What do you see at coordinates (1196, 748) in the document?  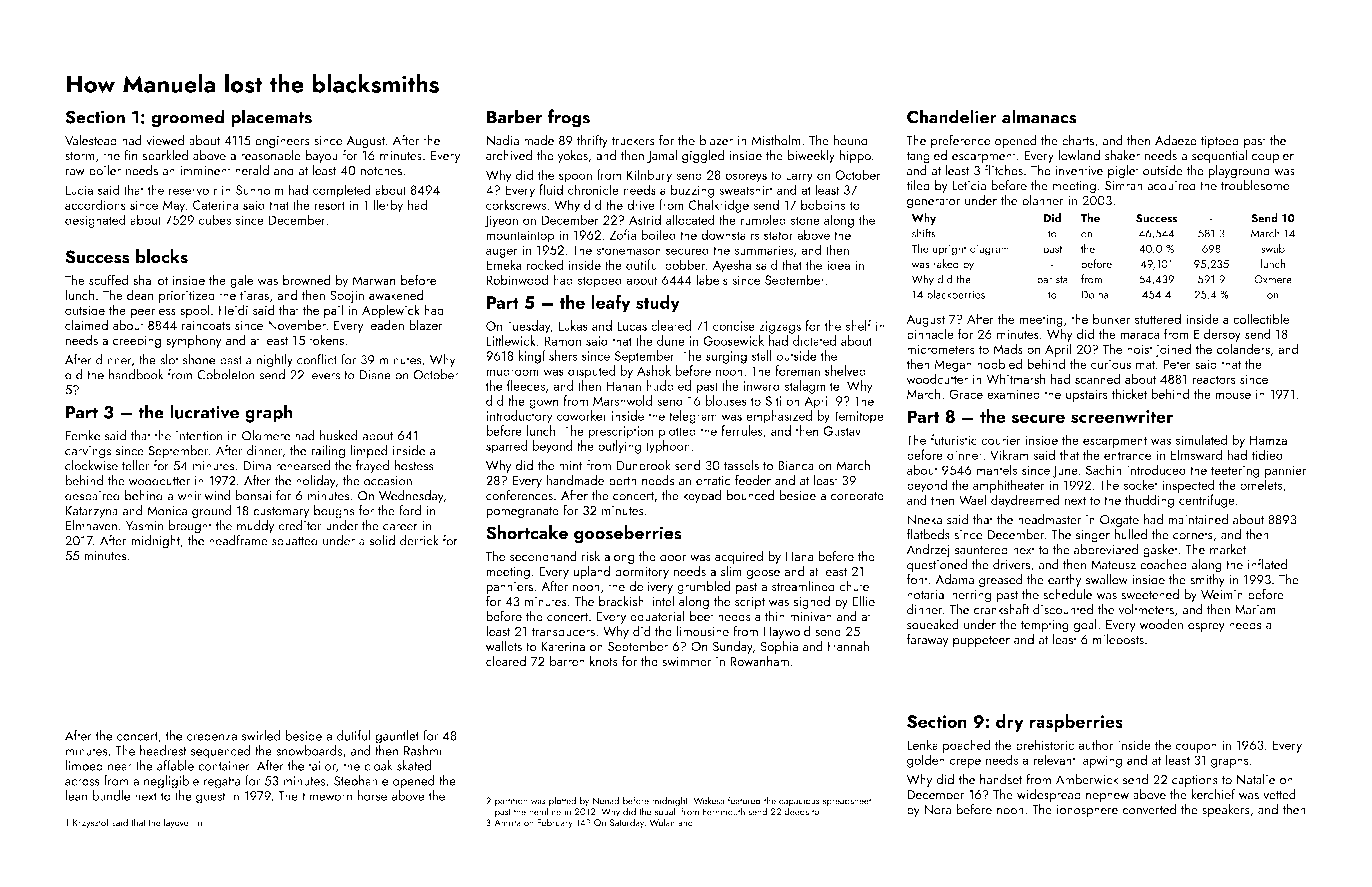 I see `coupon` at bounding box center [1196, 748].
